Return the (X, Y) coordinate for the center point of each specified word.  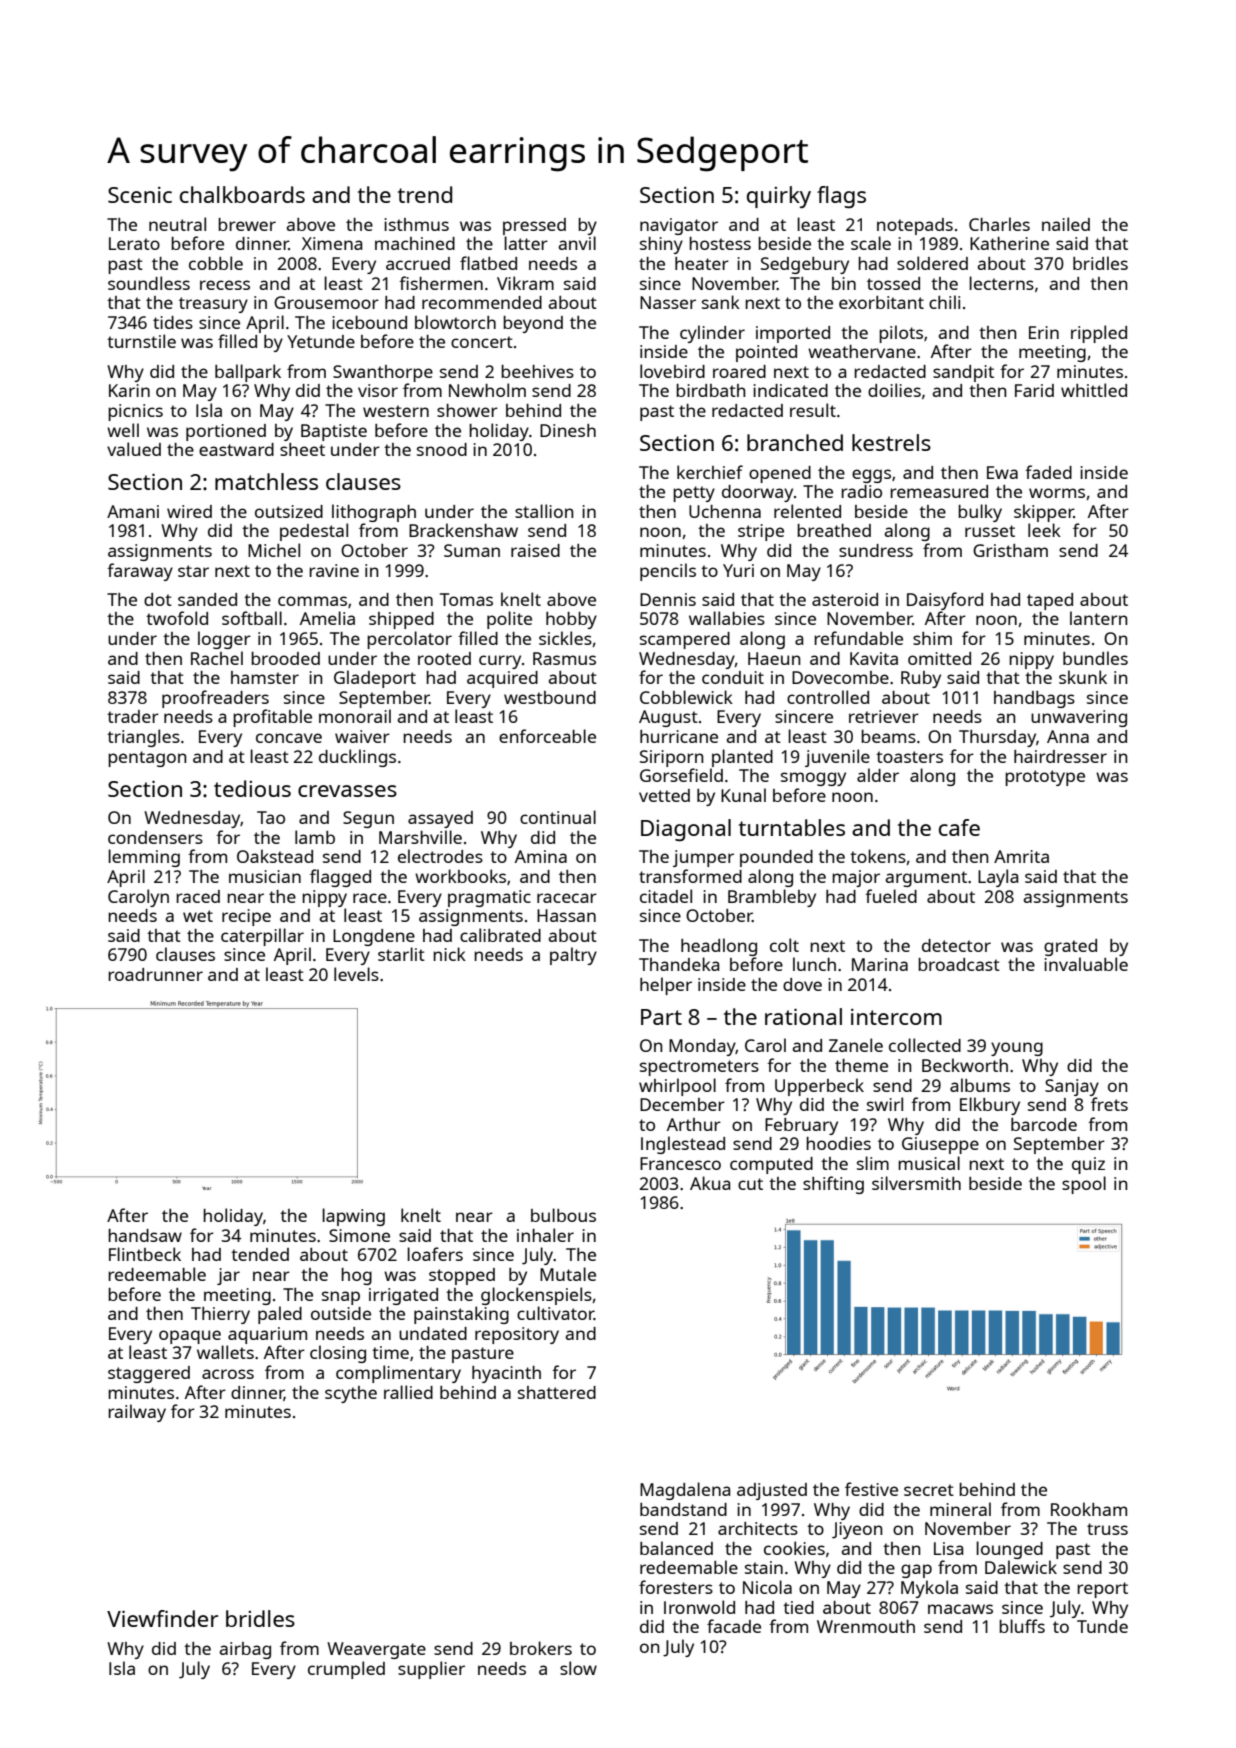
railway (137, 1413)
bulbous (563, 1215)
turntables (792, 827)
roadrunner (155, 974)
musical (929, 1163)
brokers (541, 1648)
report (1102, 1590)
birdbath (711, 390)
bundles (1095, 658)
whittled (1094, 390)
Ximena (332, 243)
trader (133, 716)
